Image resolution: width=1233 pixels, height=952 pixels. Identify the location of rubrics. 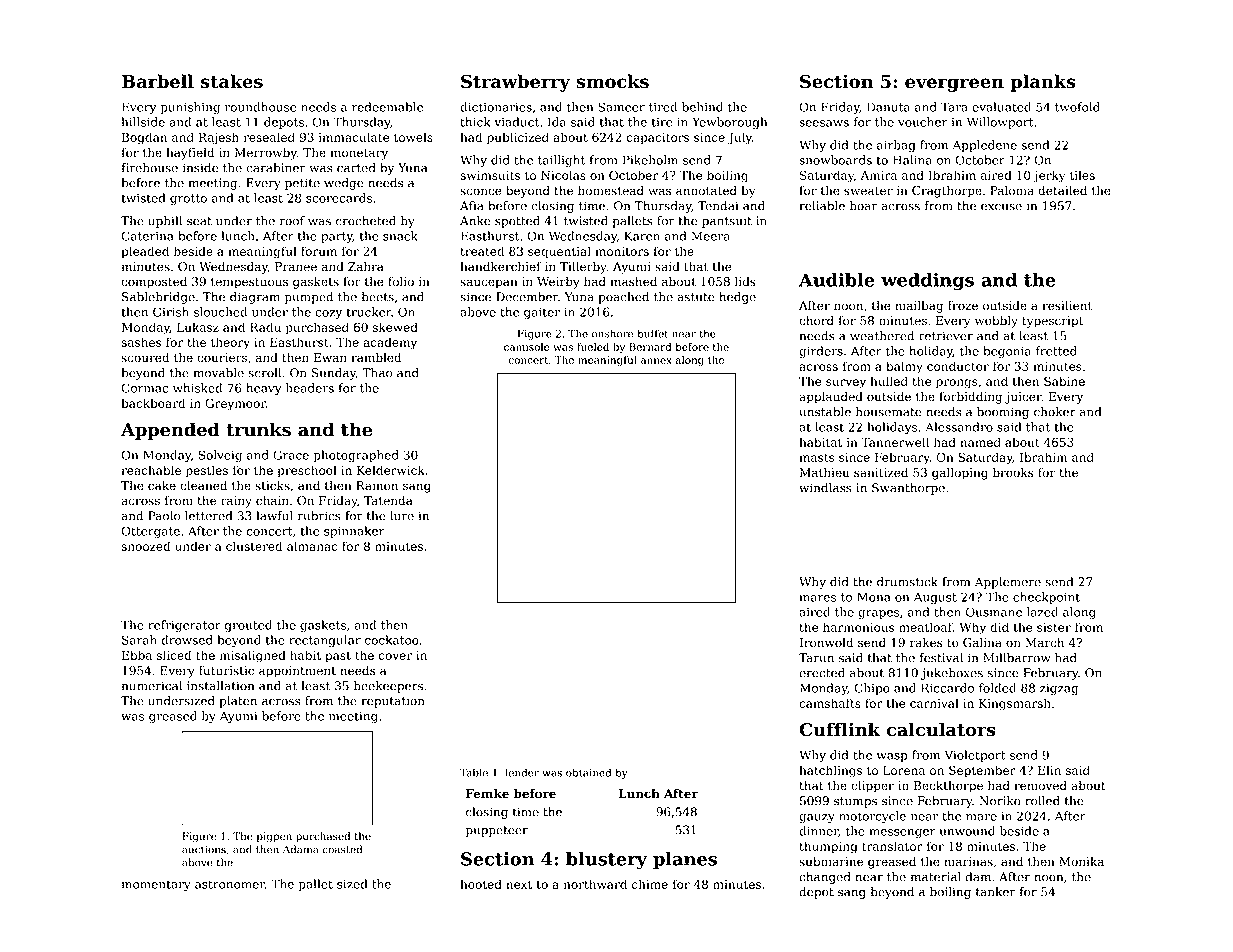
(319, 516).
